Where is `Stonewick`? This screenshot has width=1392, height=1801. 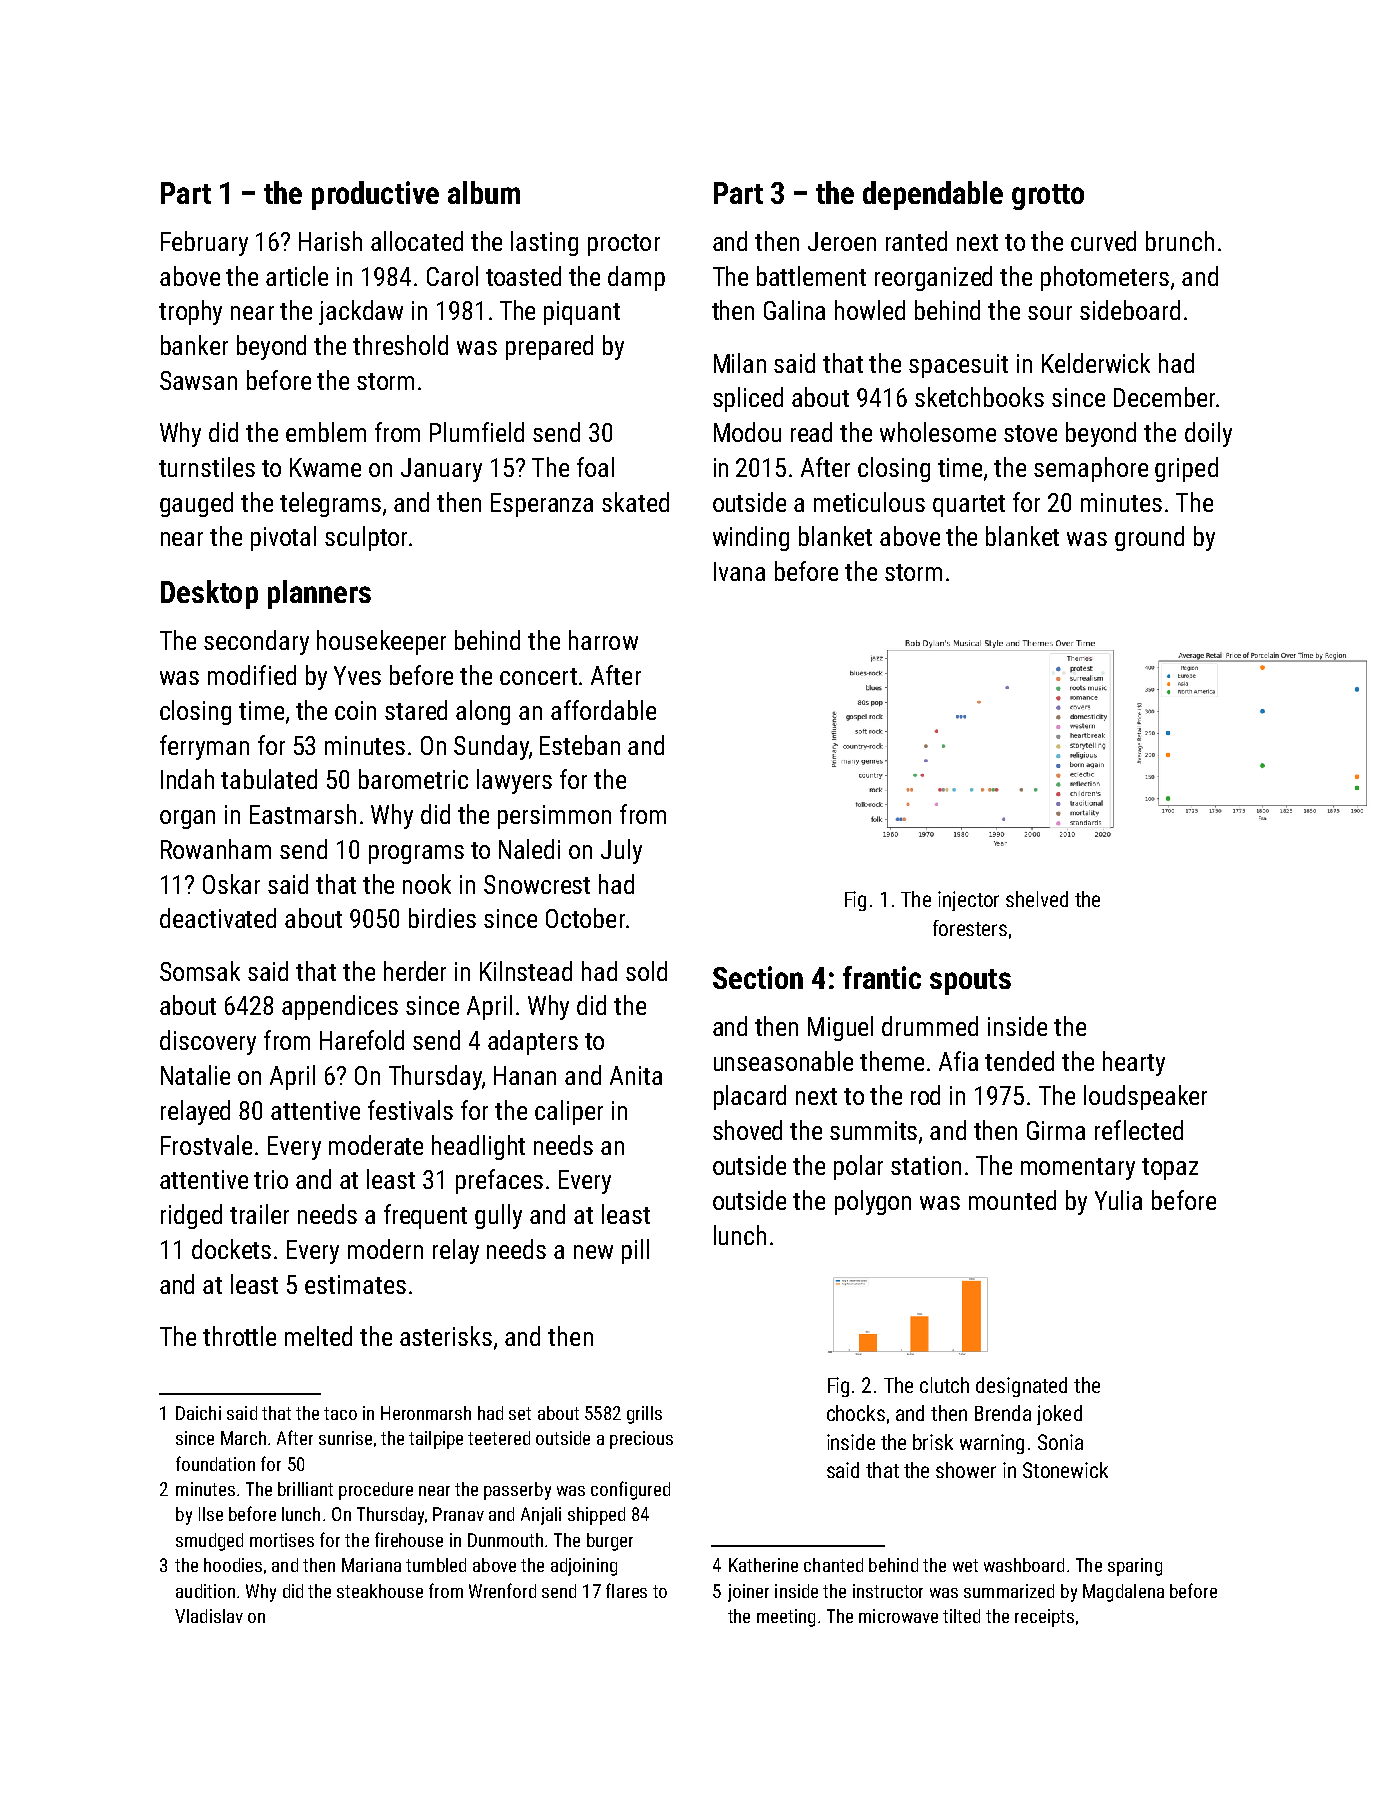
Stonewick is located at coordinates (1065, 1470).
